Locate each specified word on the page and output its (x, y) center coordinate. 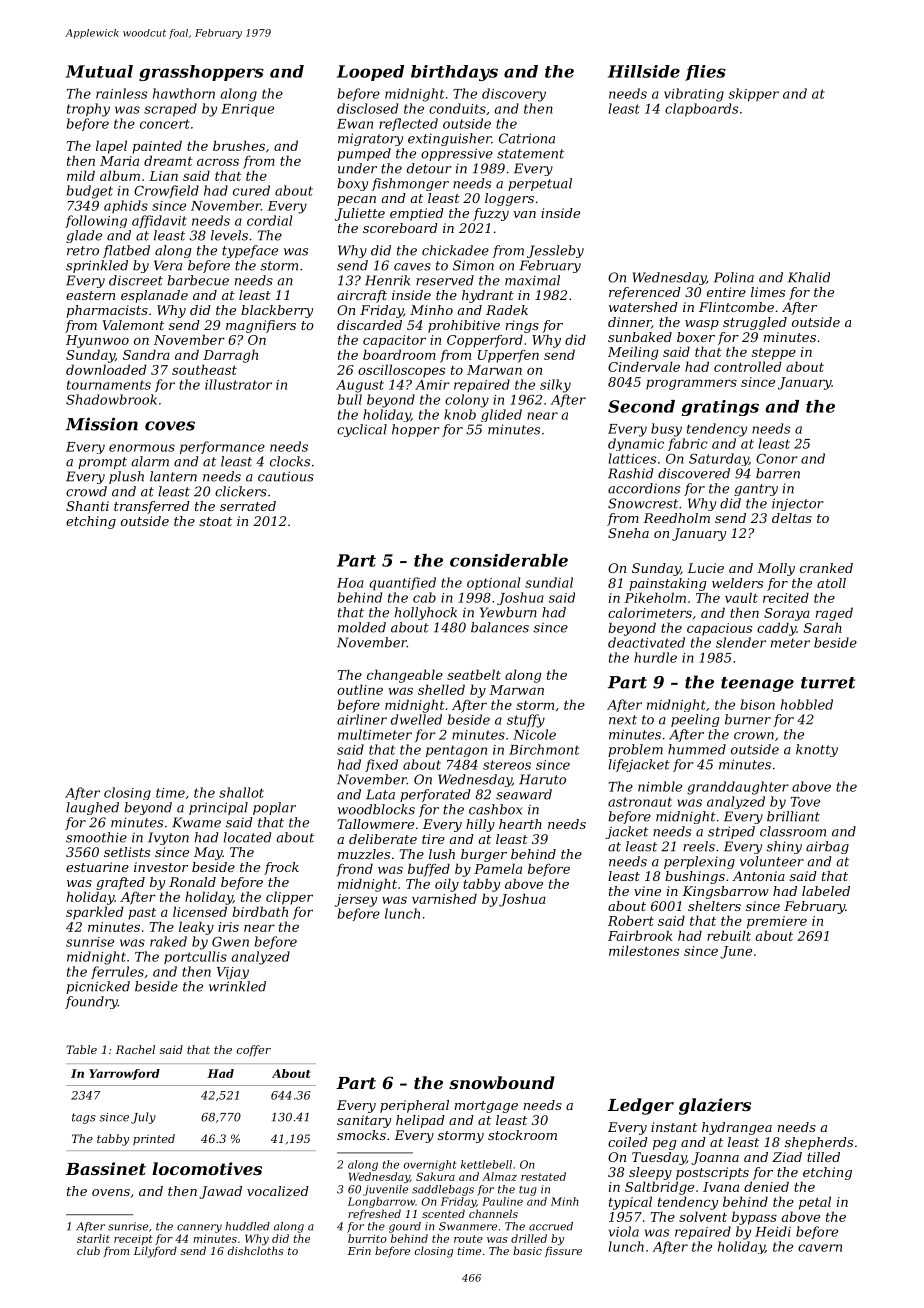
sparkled (95, 913)
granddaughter (738, 788)
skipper (754, 95)
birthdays (454, 73)
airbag (827, 847)
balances (500, 627)
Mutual (99, 71)
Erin (359, 1251)
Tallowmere (376, 824)
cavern (820, 1248)
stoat (215, 521)
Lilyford (155, 1252)
